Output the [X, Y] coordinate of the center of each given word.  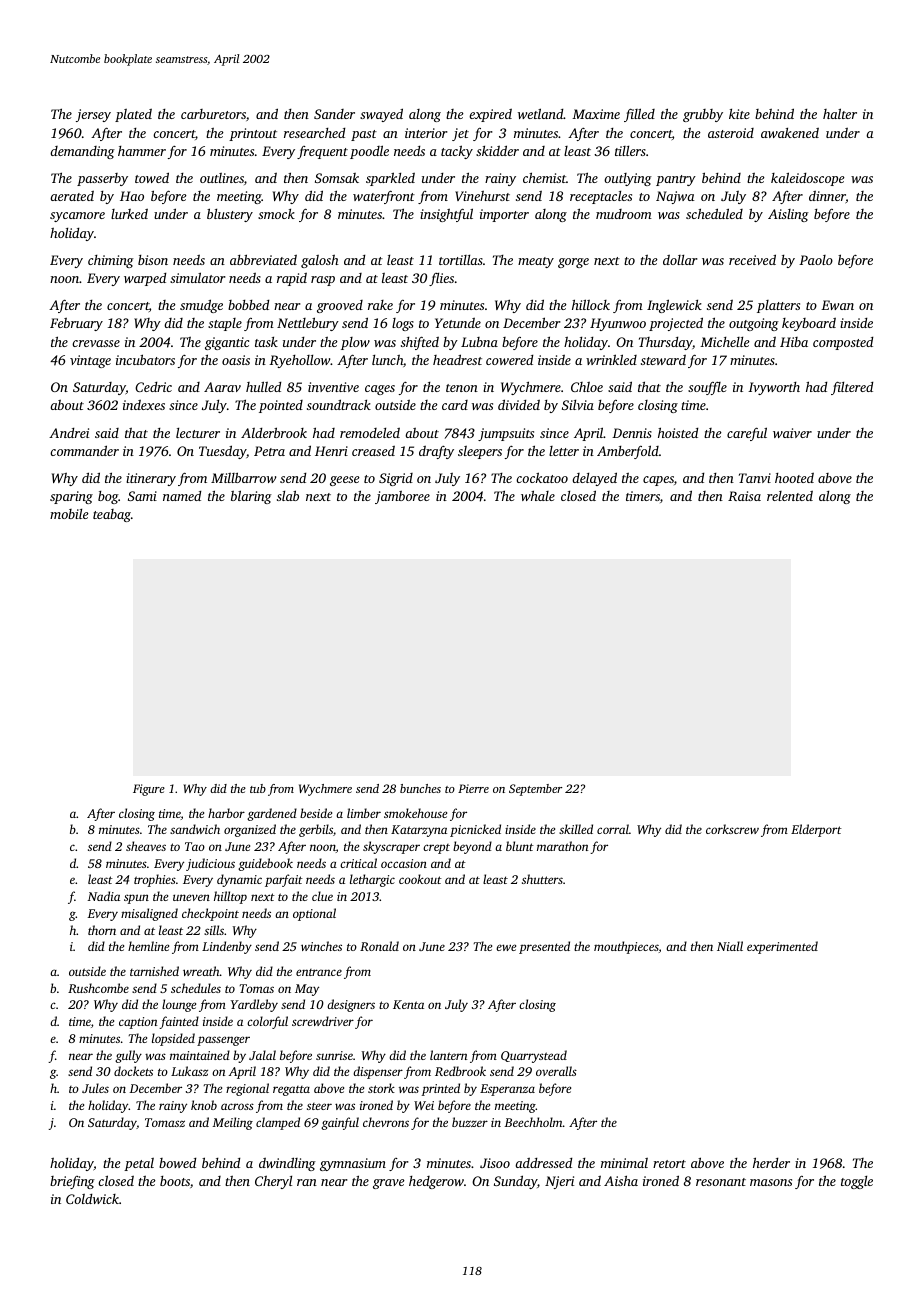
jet [460, 134]
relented [790, 496]
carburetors [213, 114]
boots [175, 1181]
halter [840, 113]
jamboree [402, 497]
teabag [112, 515]
